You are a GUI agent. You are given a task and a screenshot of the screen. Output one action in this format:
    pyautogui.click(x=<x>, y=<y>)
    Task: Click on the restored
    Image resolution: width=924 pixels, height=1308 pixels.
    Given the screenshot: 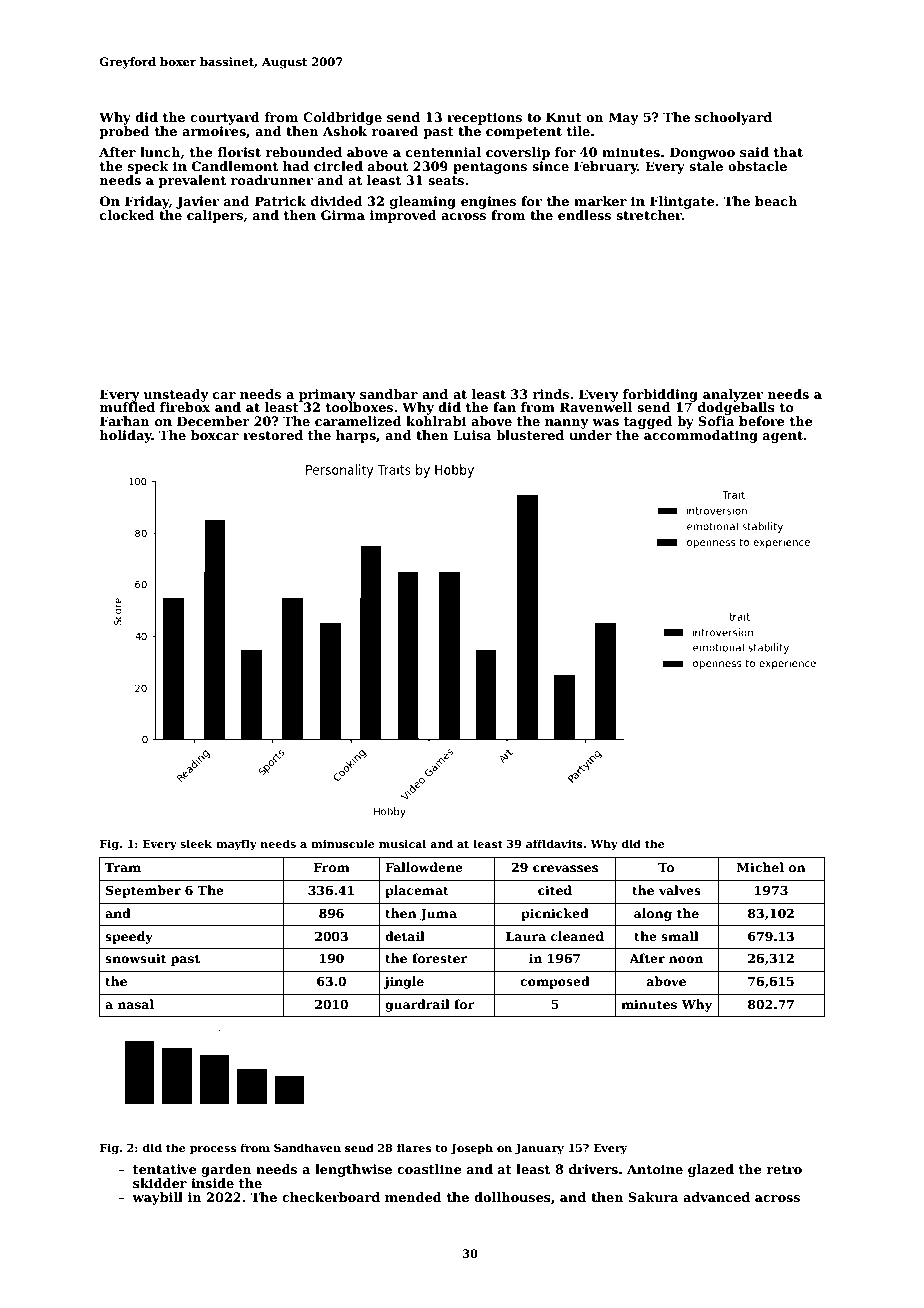 What is the action you would take?
    pyautogui.click(x=273, y=435)
